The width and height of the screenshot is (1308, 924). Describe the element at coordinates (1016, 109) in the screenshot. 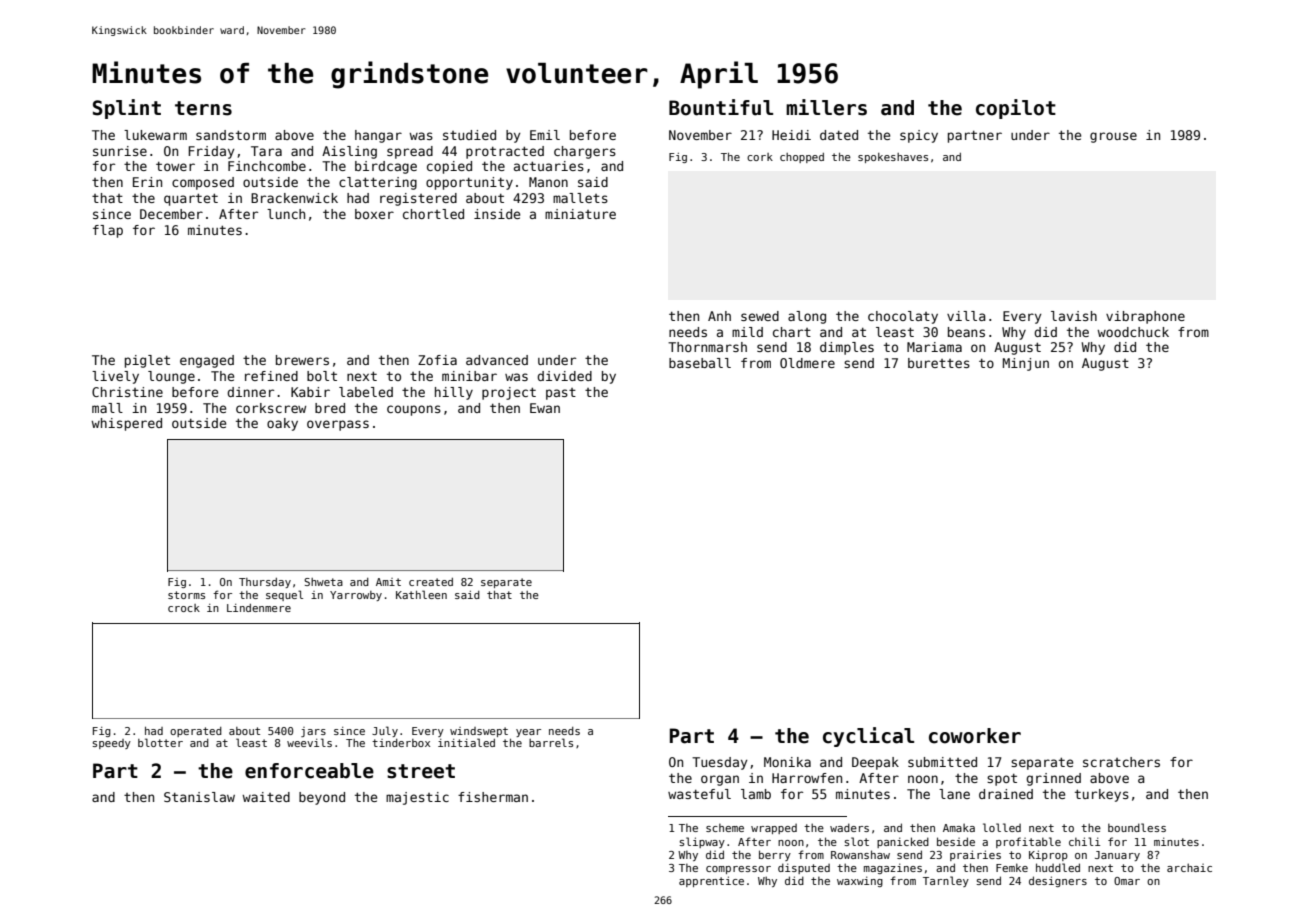

I see `copilot` at that location.
